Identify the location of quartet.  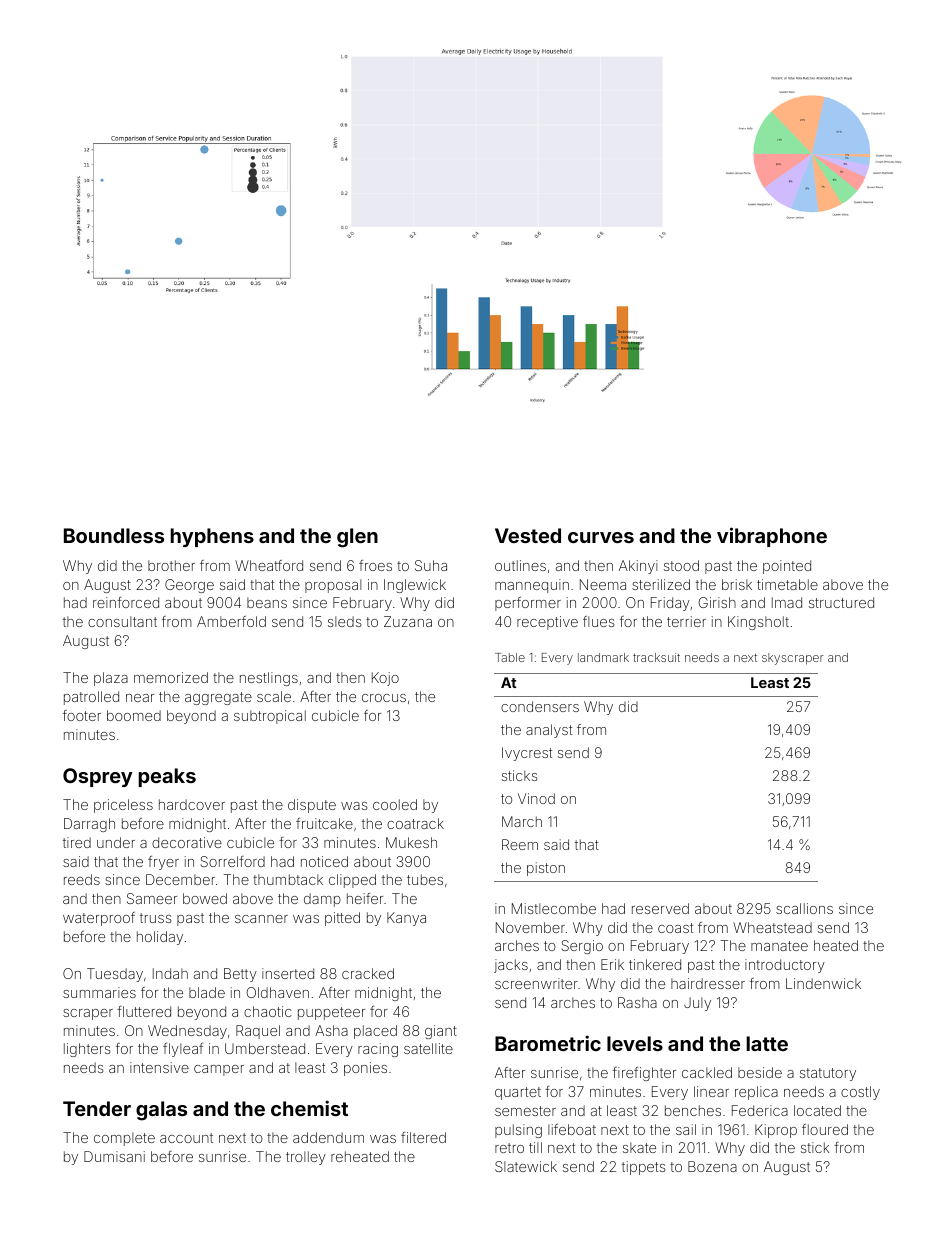
(518, 1093).
